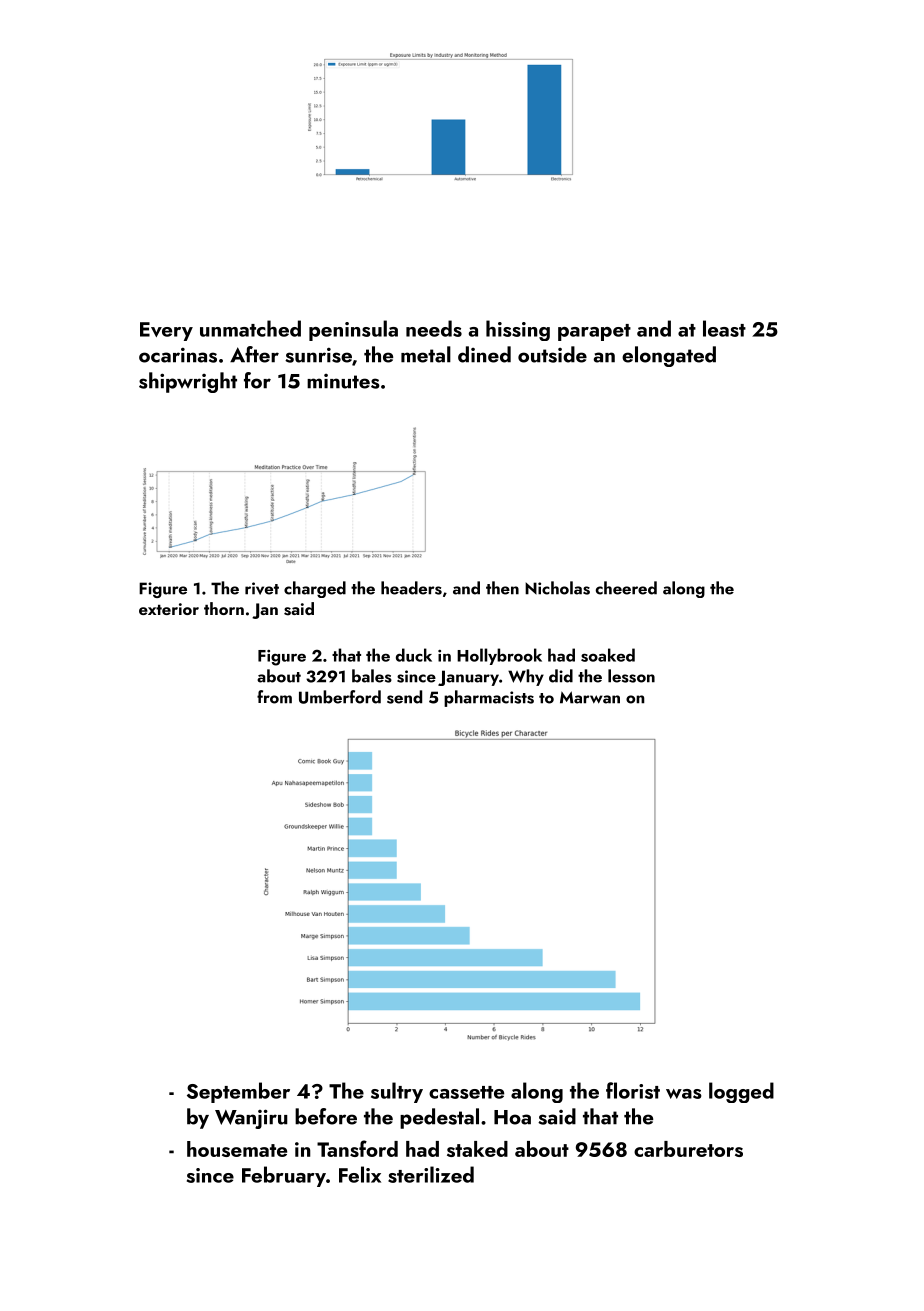  Describe the element at coordinates (343, 381) in the screenshot. I see `minutes` at that location.
